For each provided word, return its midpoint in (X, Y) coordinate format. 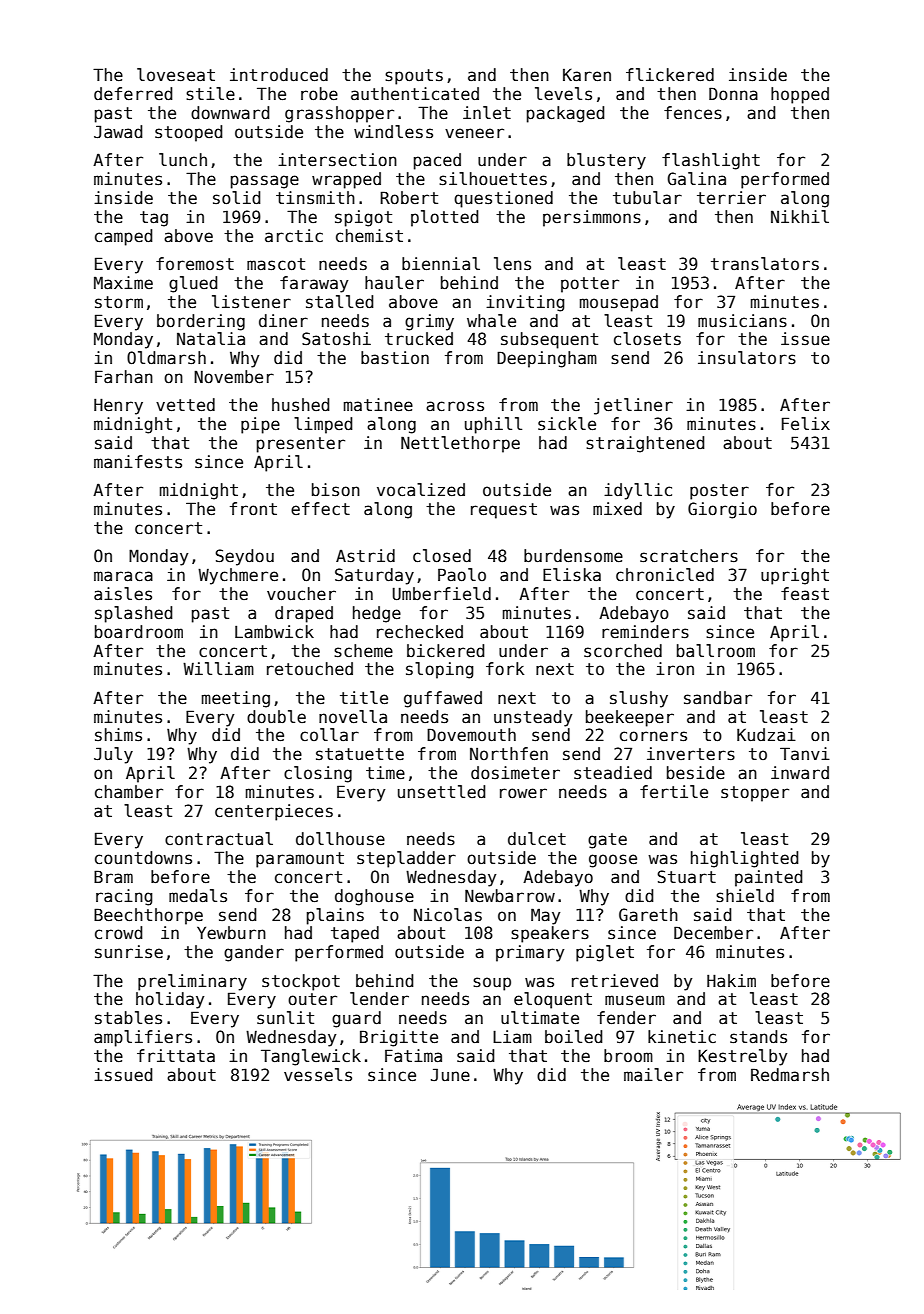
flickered (670, 75)
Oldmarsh (166, 358)
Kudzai (766, 735)
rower (523, 793)
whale (491, 321)
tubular (647, 198)
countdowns (143, 858)
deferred (133, 94)
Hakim (731, 981)
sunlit (285, 1018)
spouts (414, 77)
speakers (550, 934)
